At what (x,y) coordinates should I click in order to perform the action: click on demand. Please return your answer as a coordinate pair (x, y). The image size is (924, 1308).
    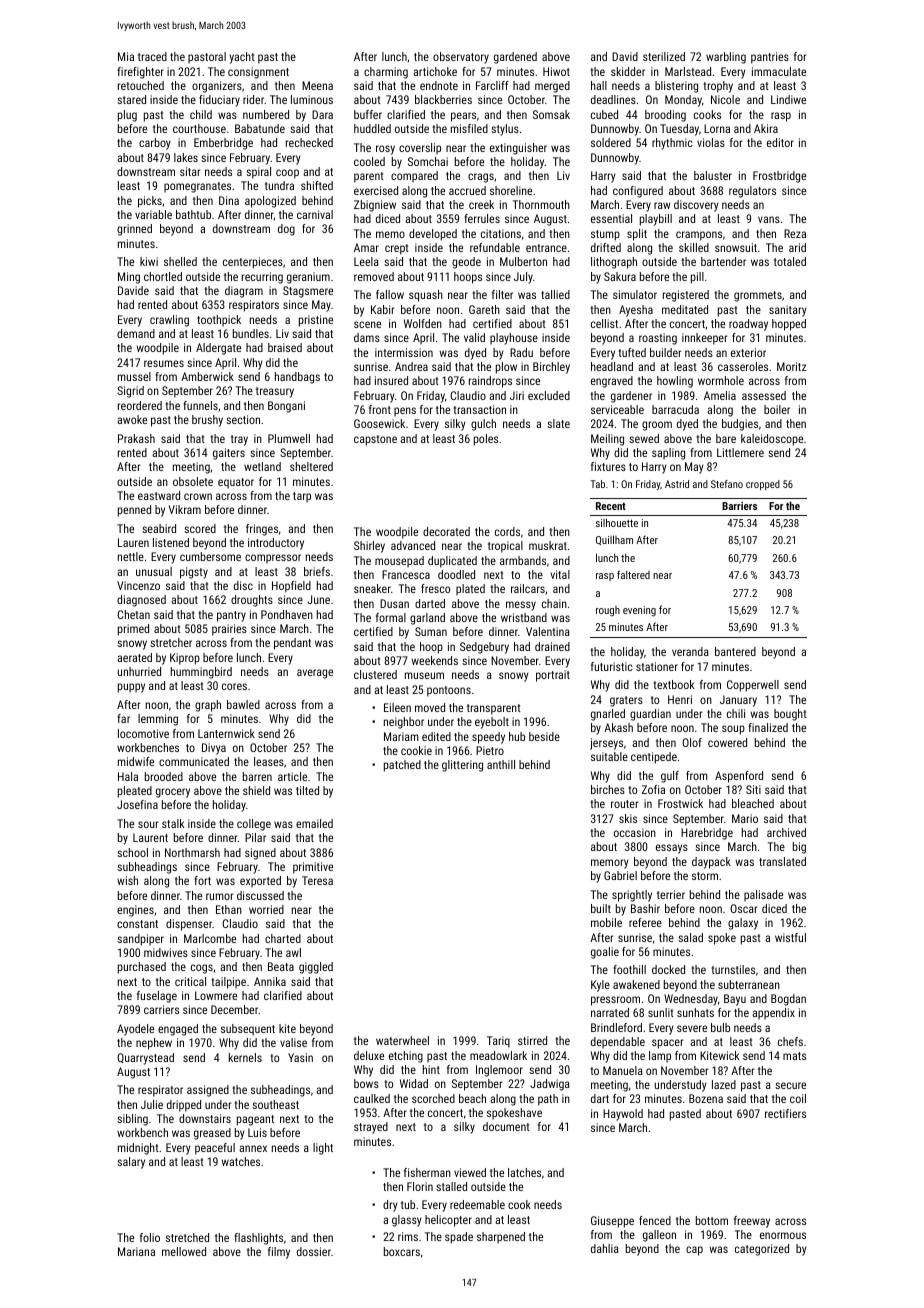
    Looking at the image, I should click on (136, 333).
